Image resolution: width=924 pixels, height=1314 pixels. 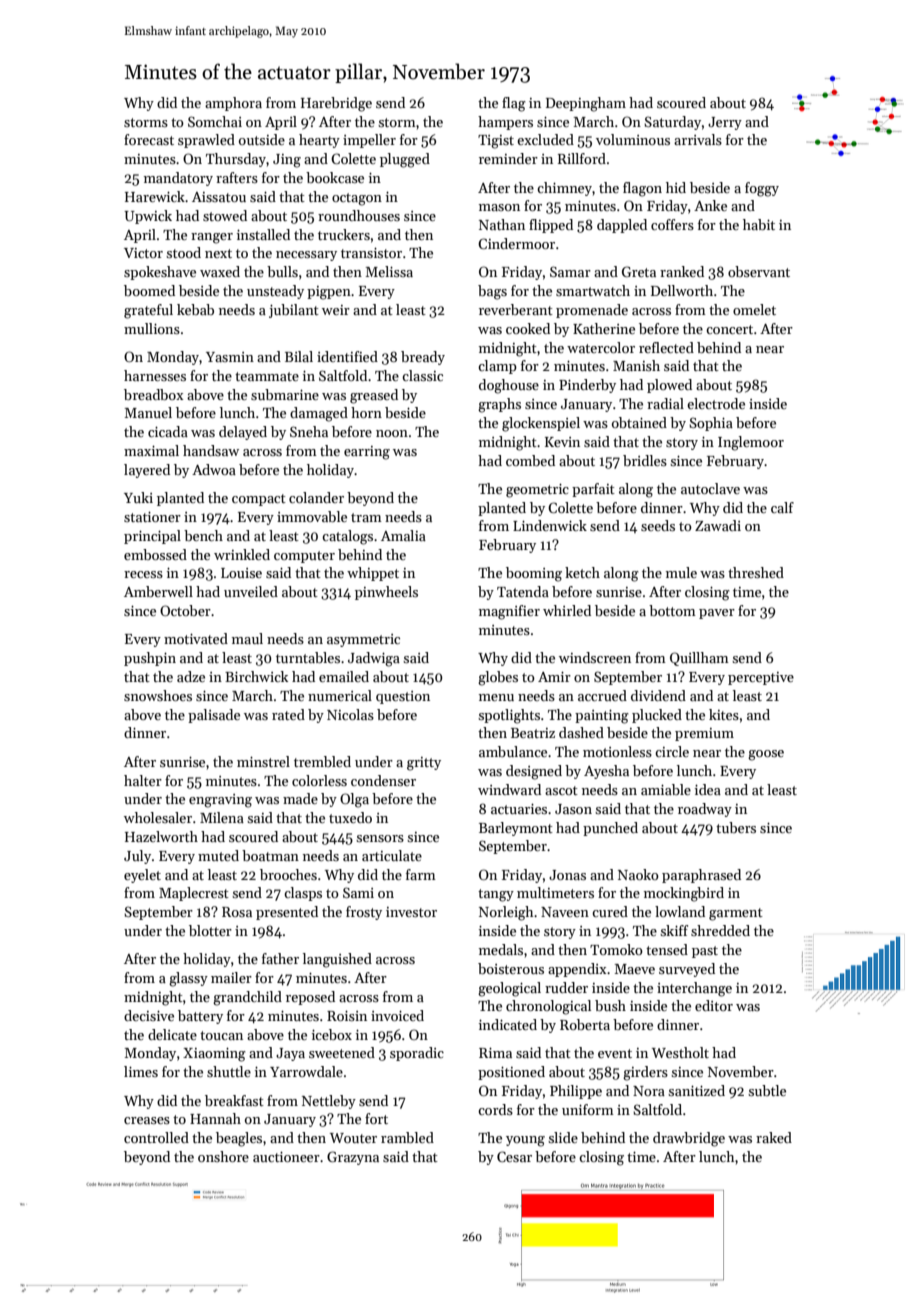 I want to click on garment, so click(x=736, y=914).
